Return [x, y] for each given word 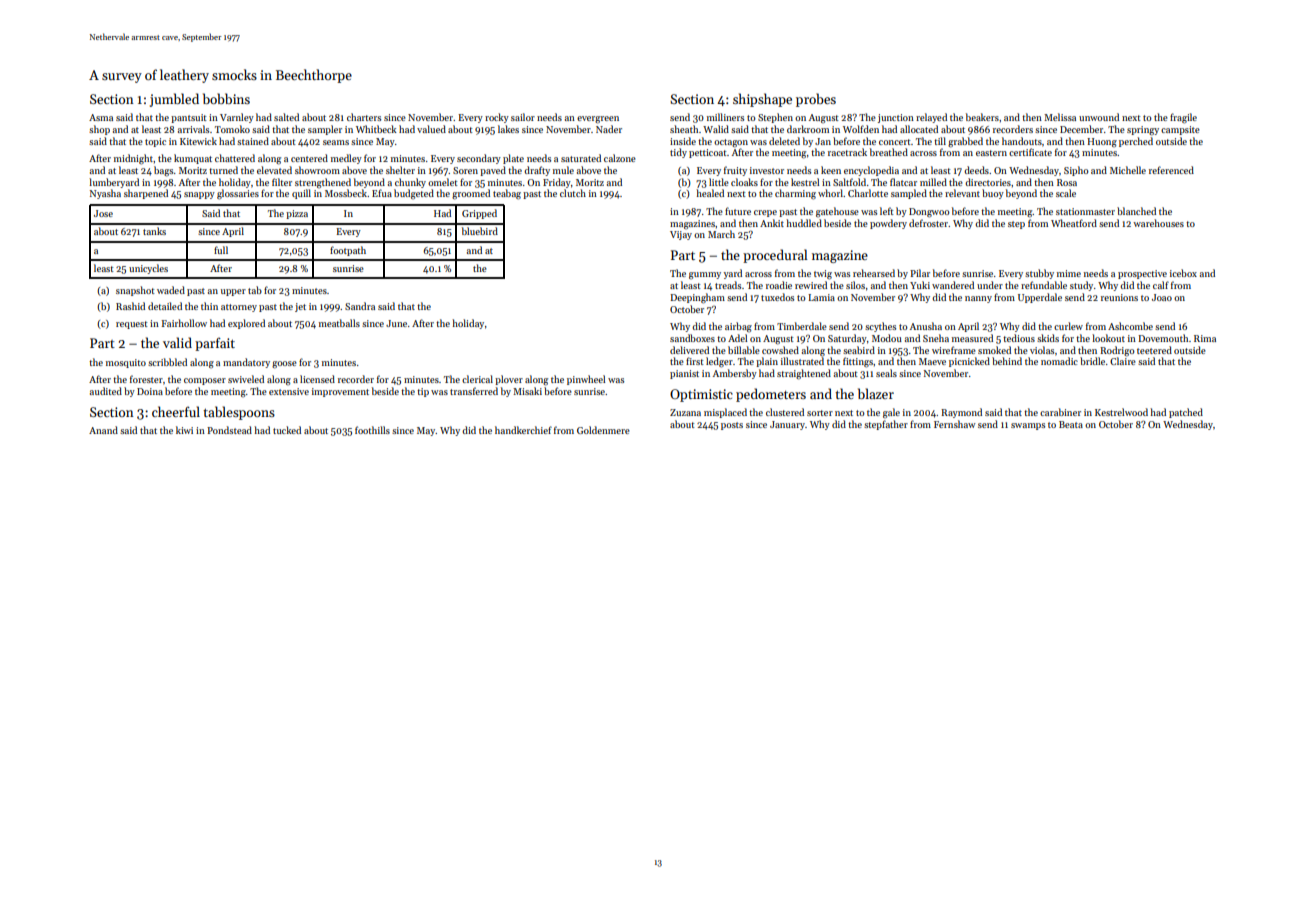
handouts [1022, 141]
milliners [725, 117]
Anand [103, 430]
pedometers [771, 395]
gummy [705, 275]
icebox [1183, 273]
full [221, 250]
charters [364, 117]
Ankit [772, 223]
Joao [1162, 297]
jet [300, 307]
